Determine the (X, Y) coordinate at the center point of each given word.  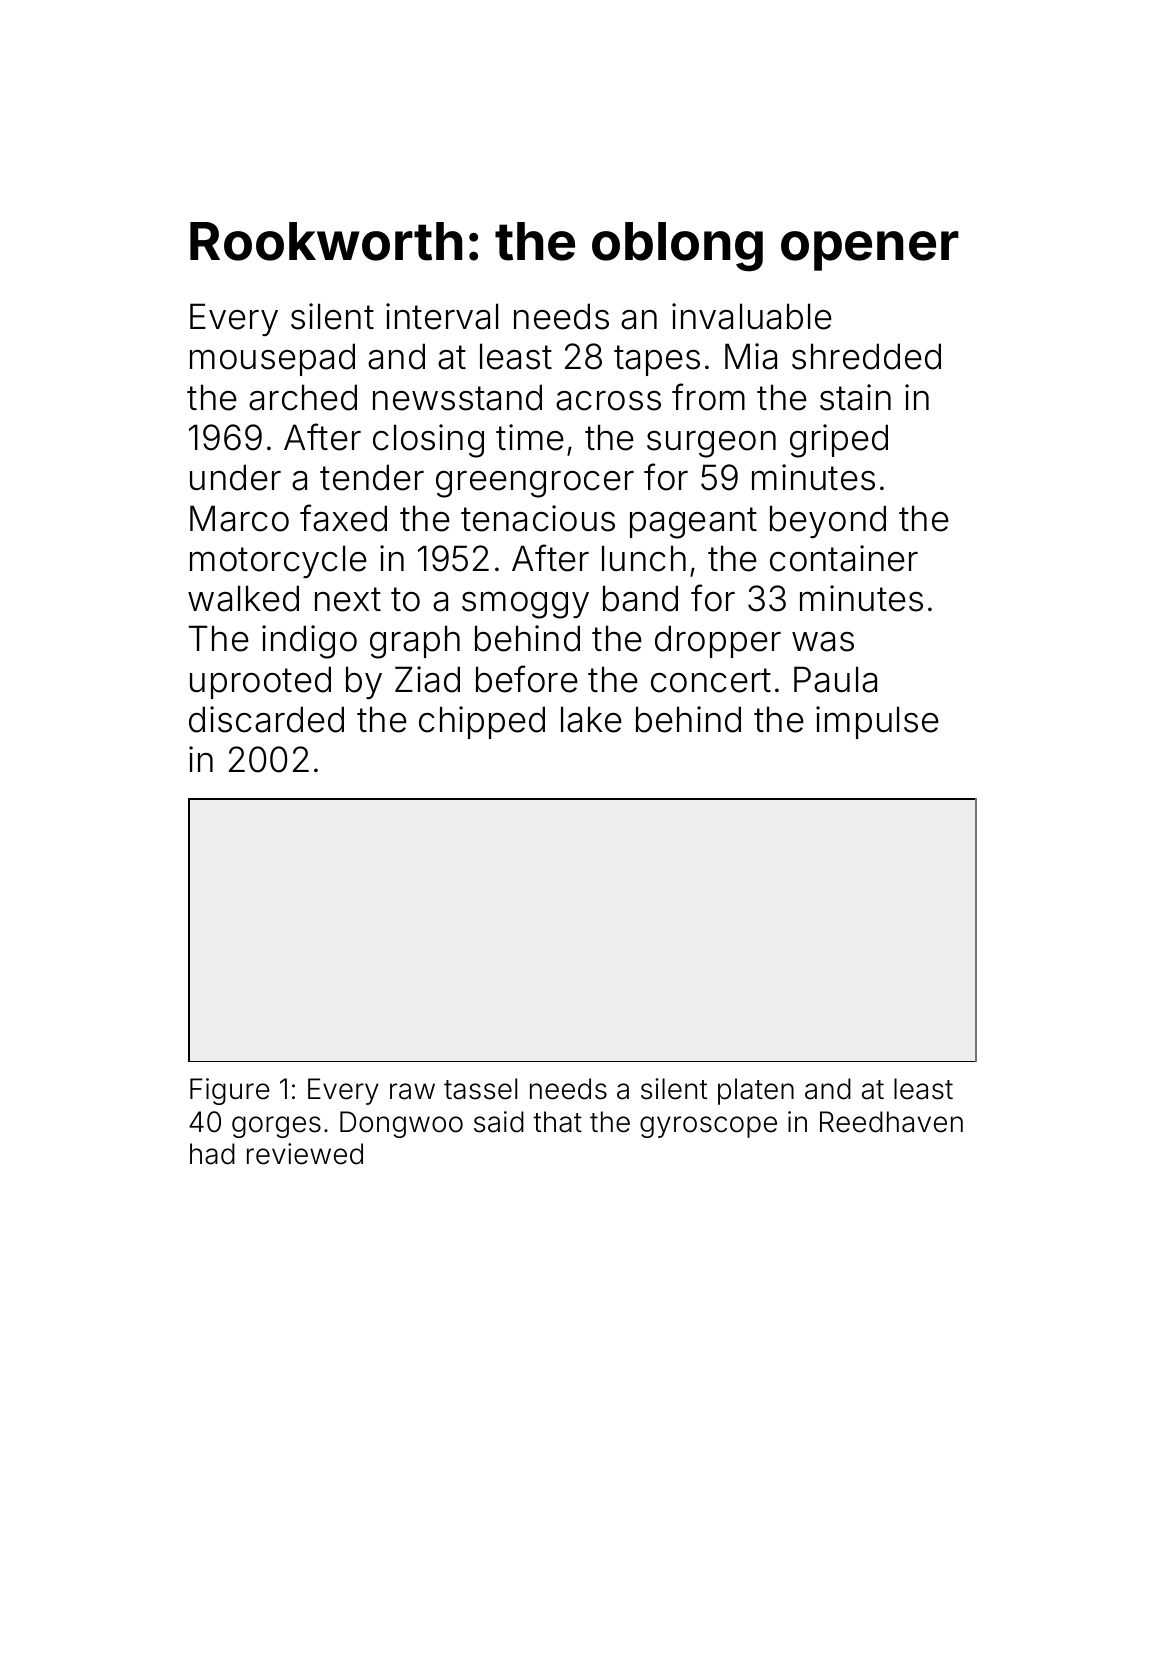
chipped (482, 722)
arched (303, 397)
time (530, 437)
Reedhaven (891, 1122)
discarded (266, 719)
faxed (343, 518)
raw (412, 1091)
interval (442, 316)
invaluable (752, 316)
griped (839, 441)
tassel (480, 1089)
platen (756, 1091)
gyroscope (708, 1127)
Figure (230, 1091)
